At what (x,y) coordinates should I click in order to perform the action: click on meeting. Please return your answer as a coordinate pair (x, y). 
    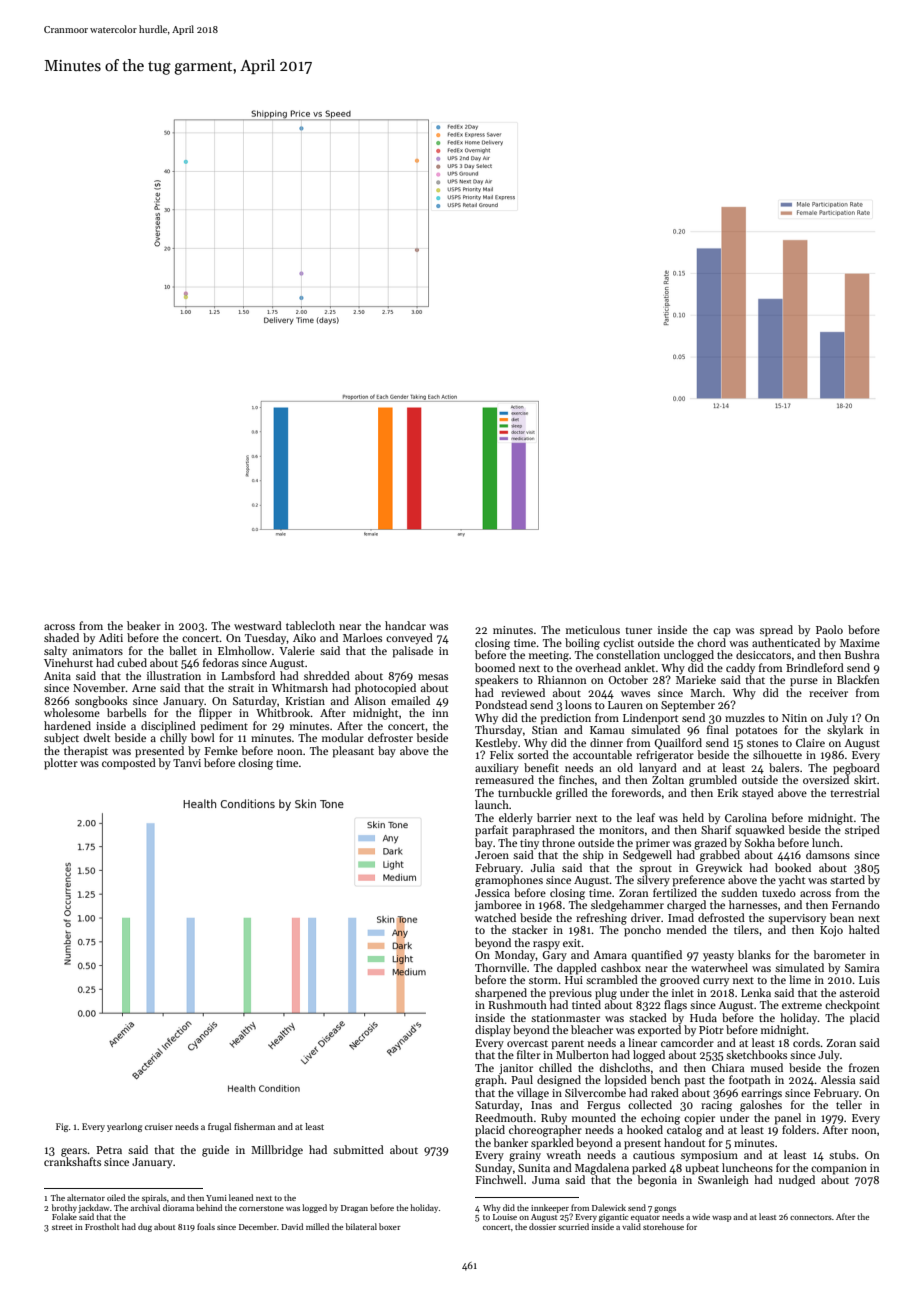
    Looking at the image, I should click on (549, 656).
